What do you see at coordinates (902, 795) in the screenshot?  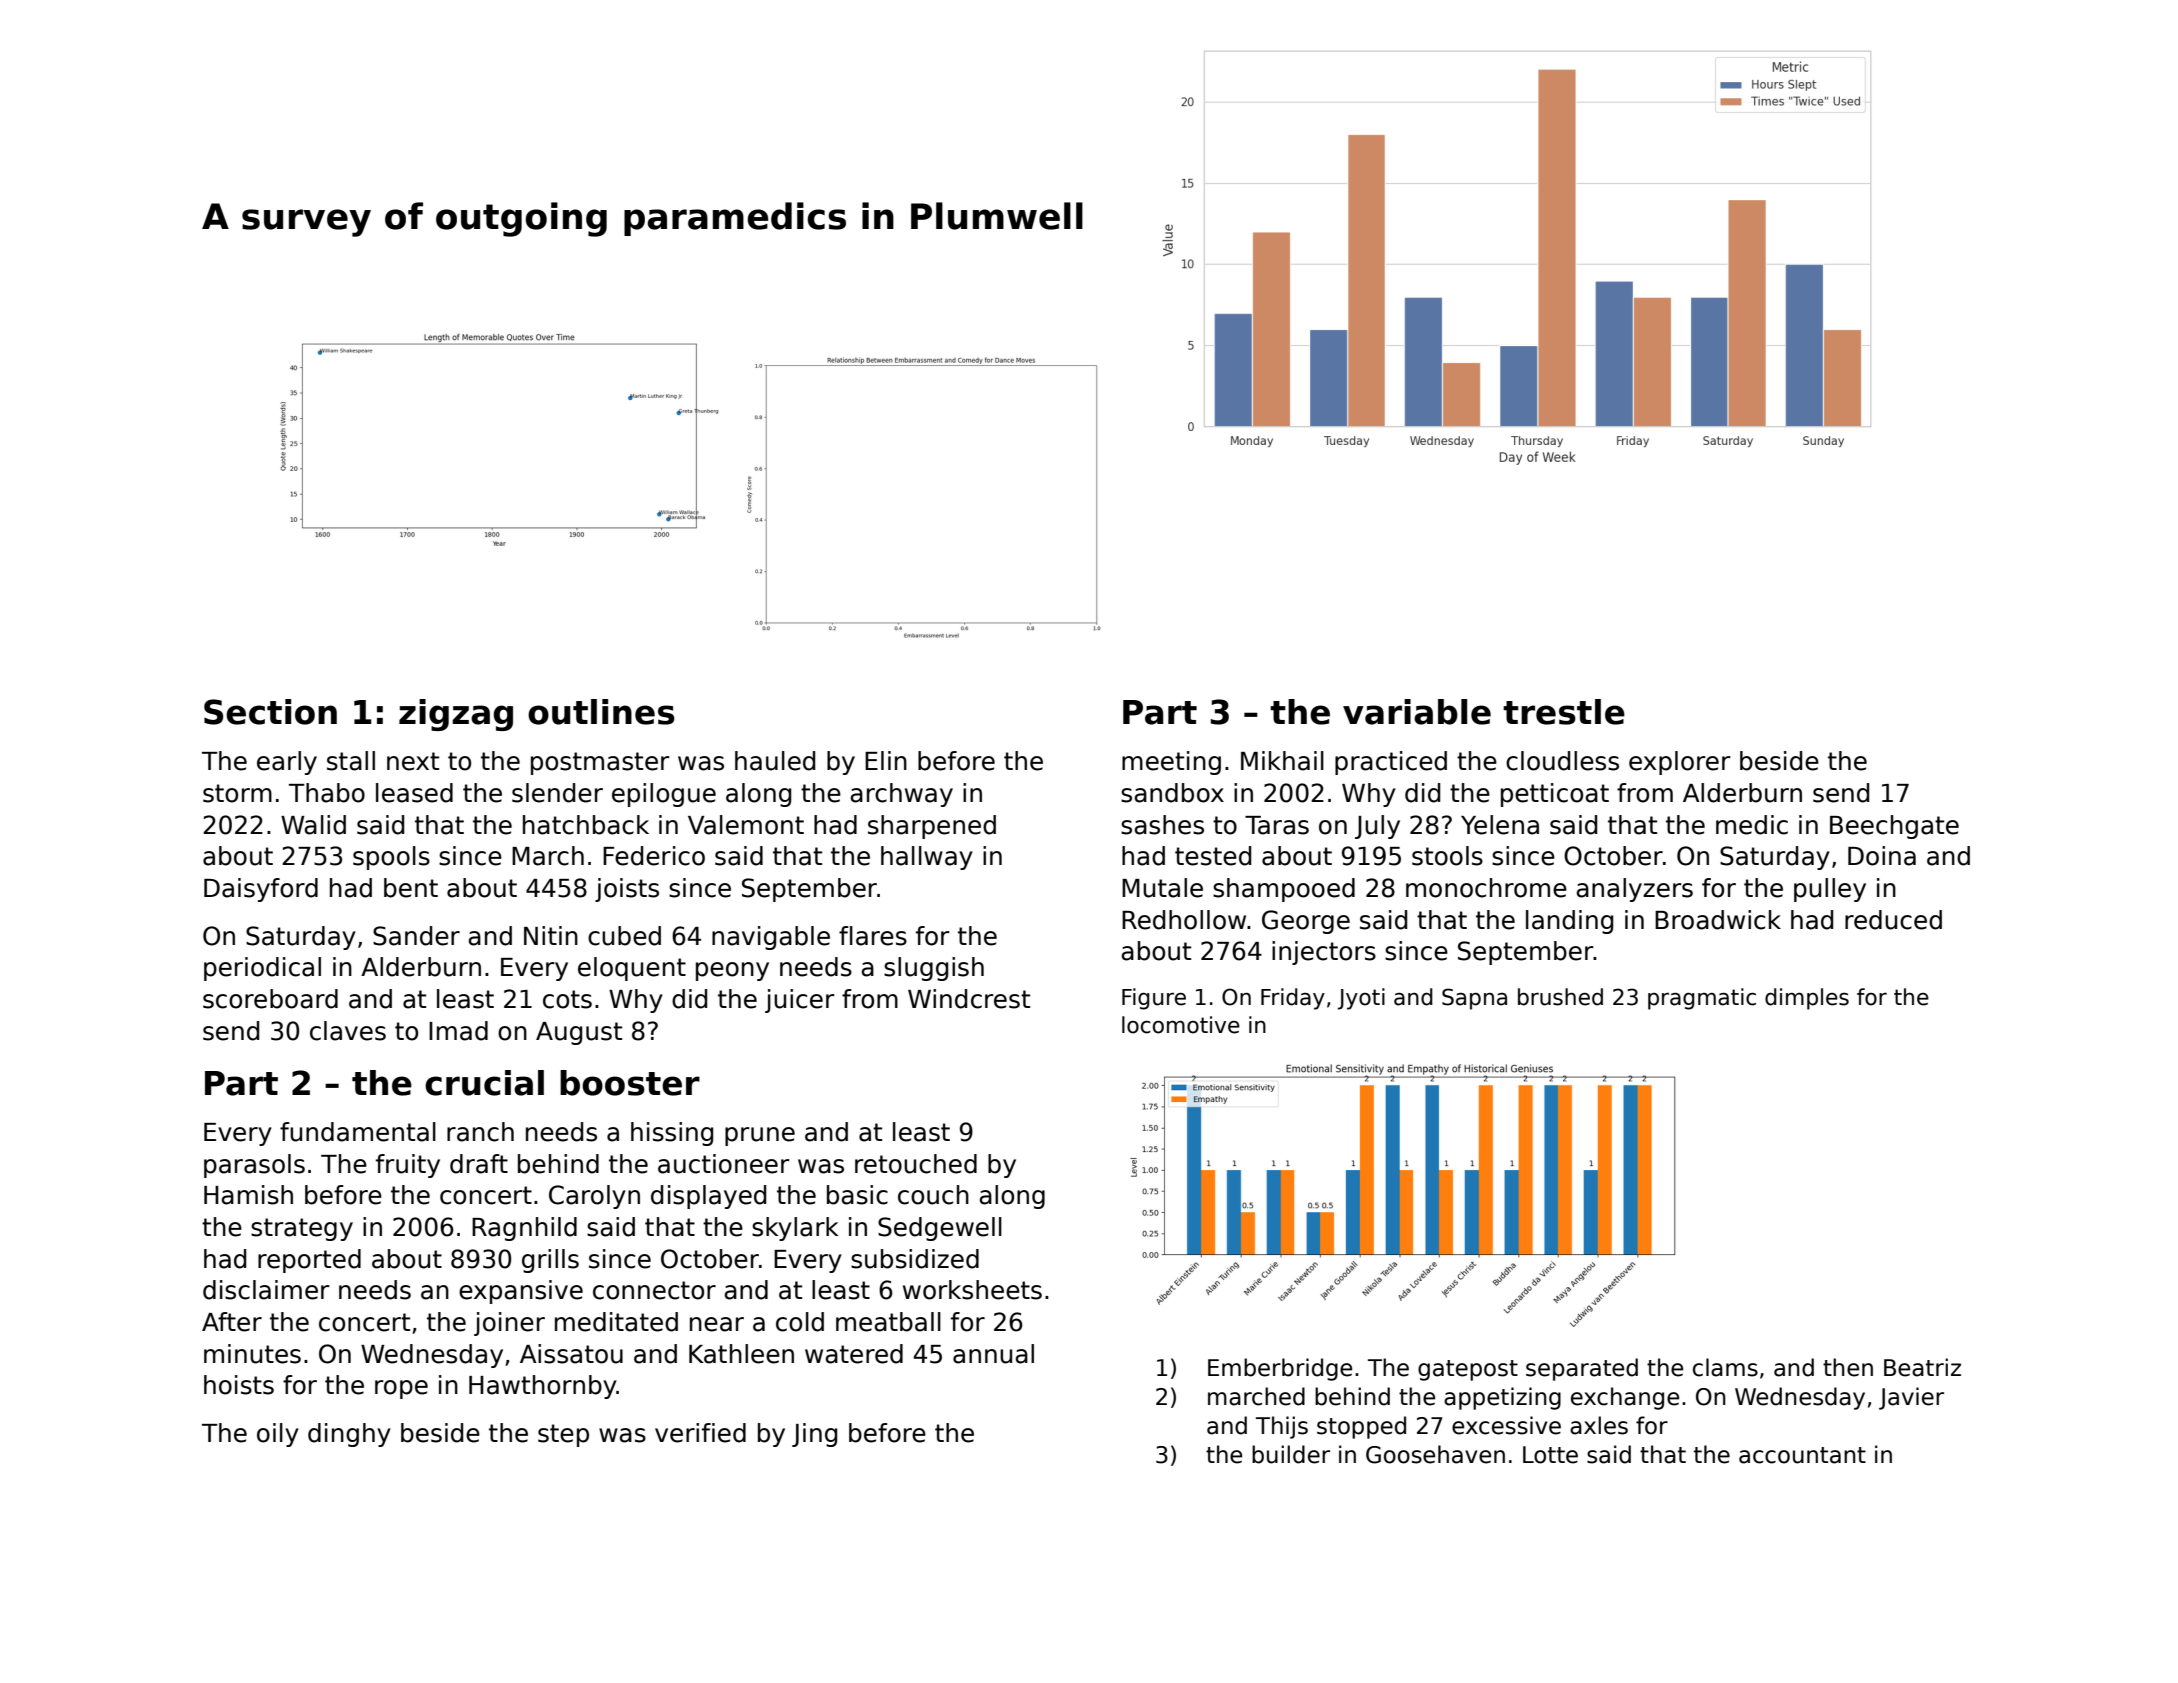 I see `archway` at bounding box center [902, 795].
